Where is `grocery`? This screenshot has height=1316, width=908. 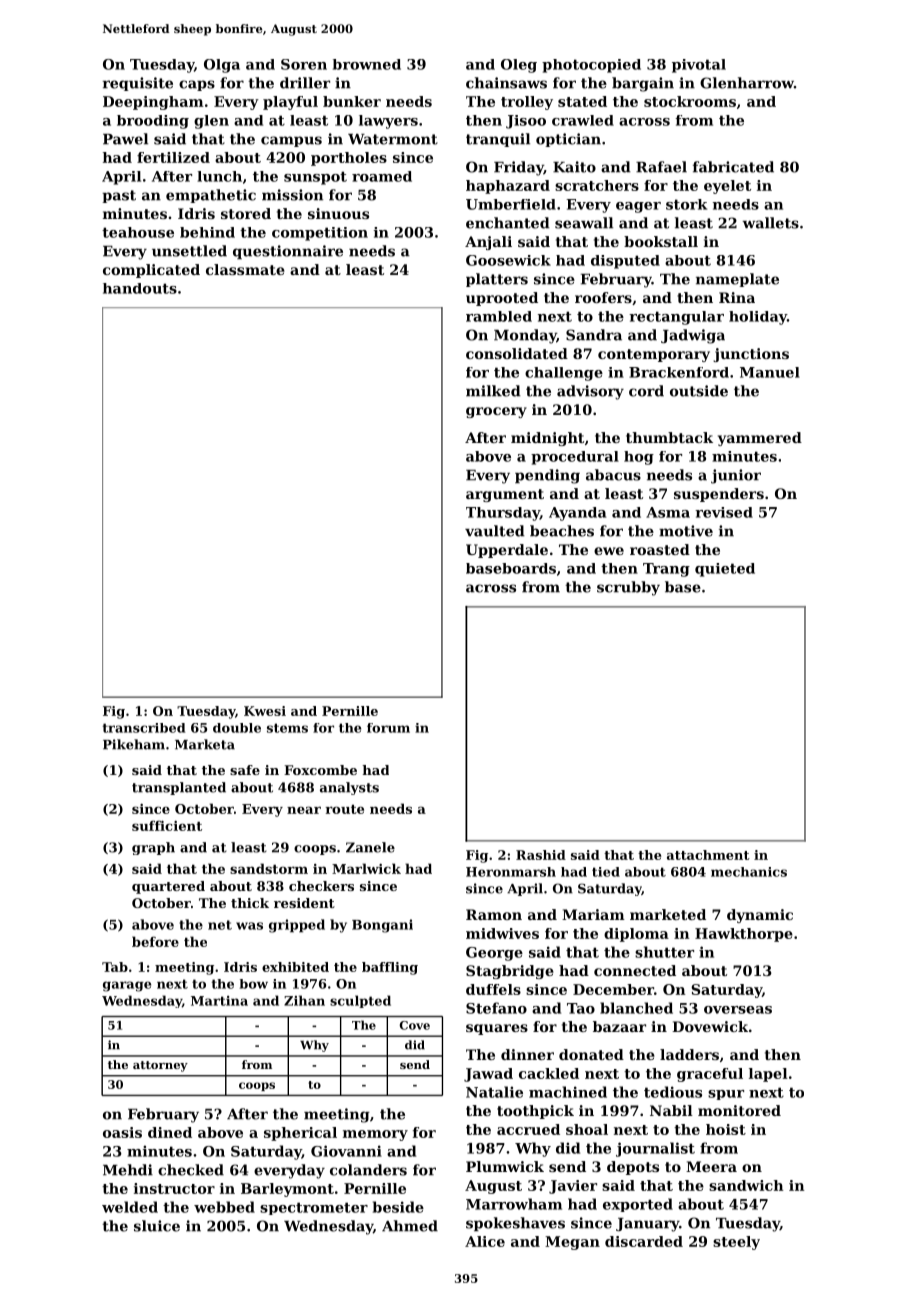 grocery is located at coordinates (496, 412).
